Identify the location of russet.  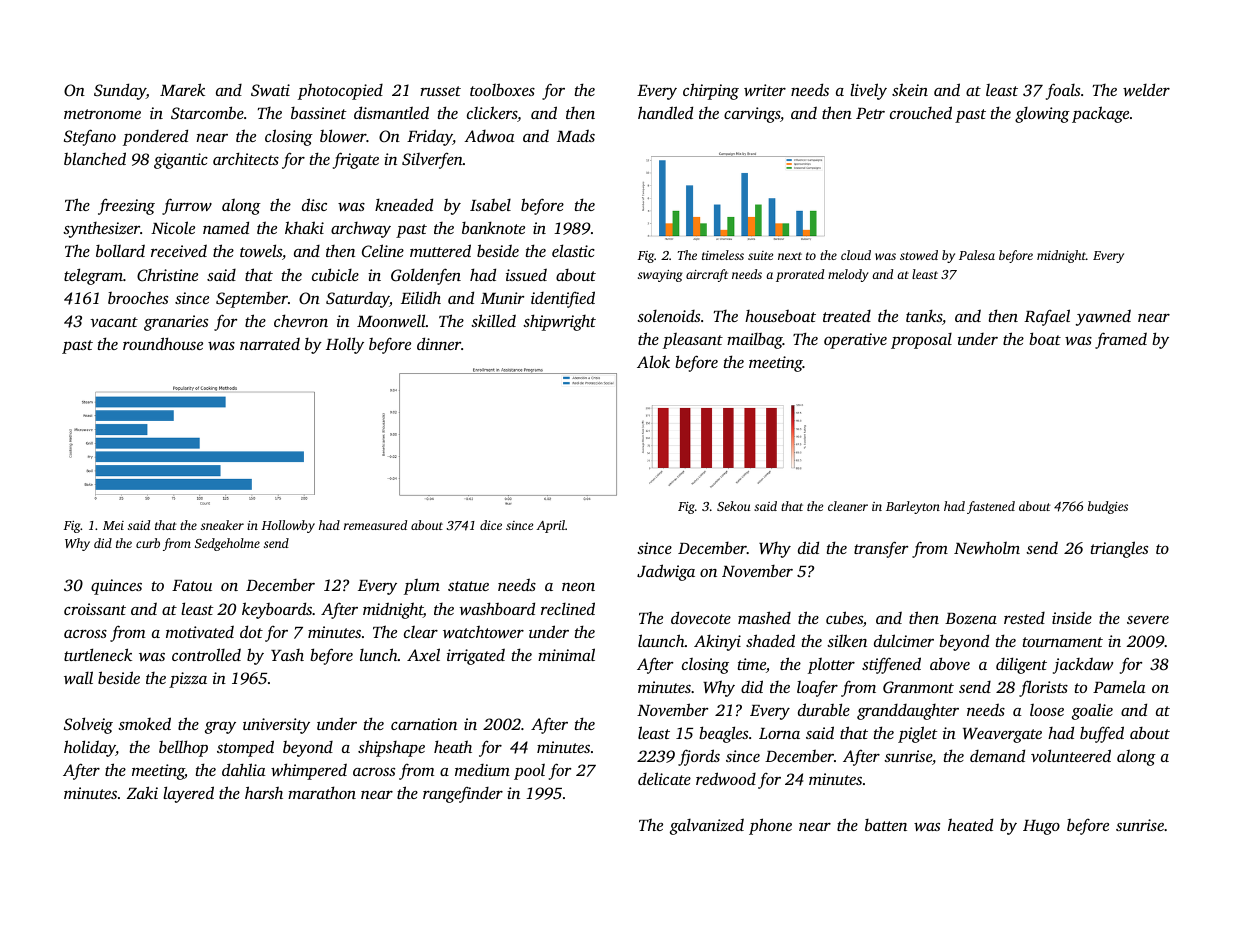
(440, 91).
